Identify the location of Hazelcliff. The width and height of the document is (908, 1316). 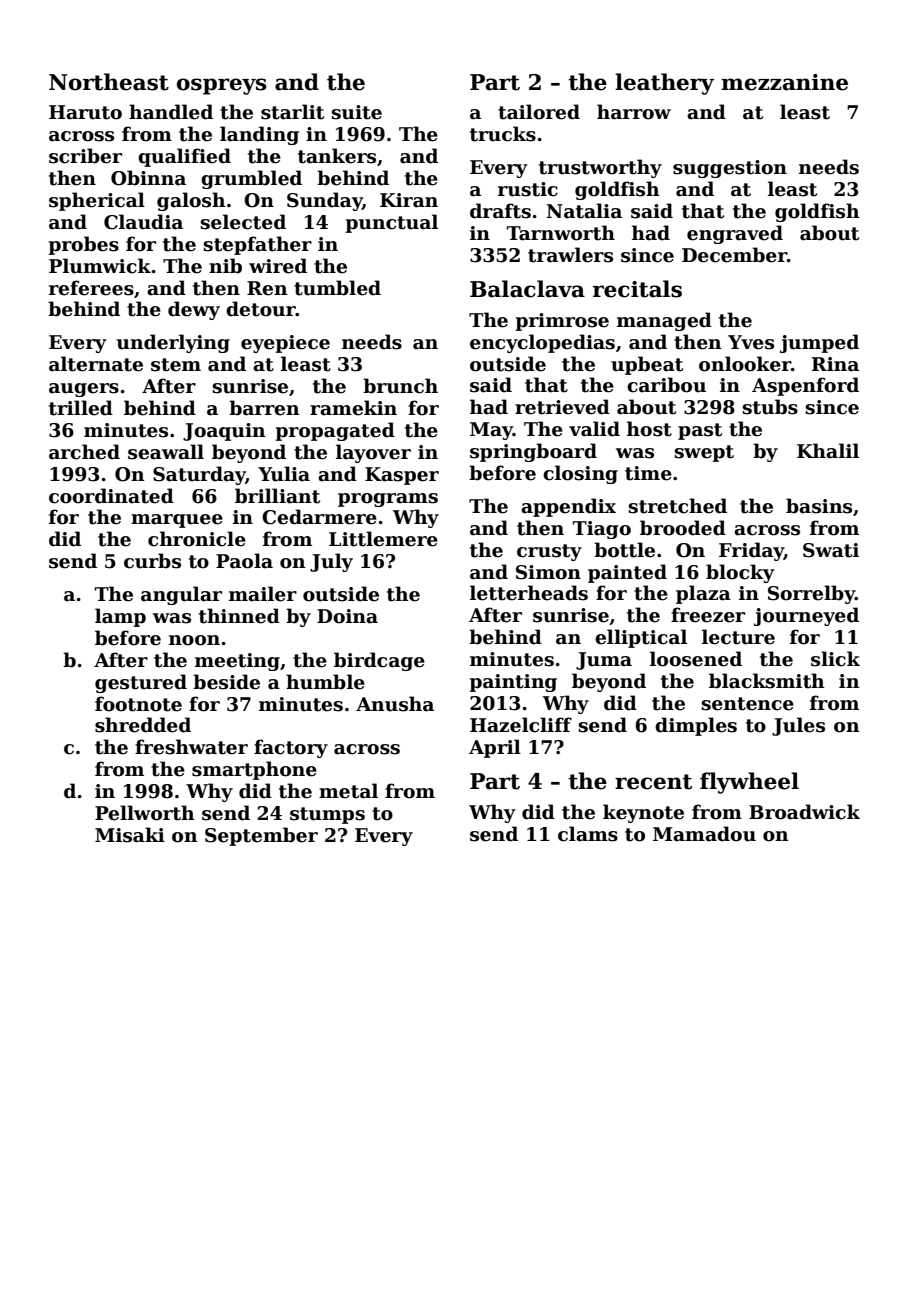
(521, 725).
